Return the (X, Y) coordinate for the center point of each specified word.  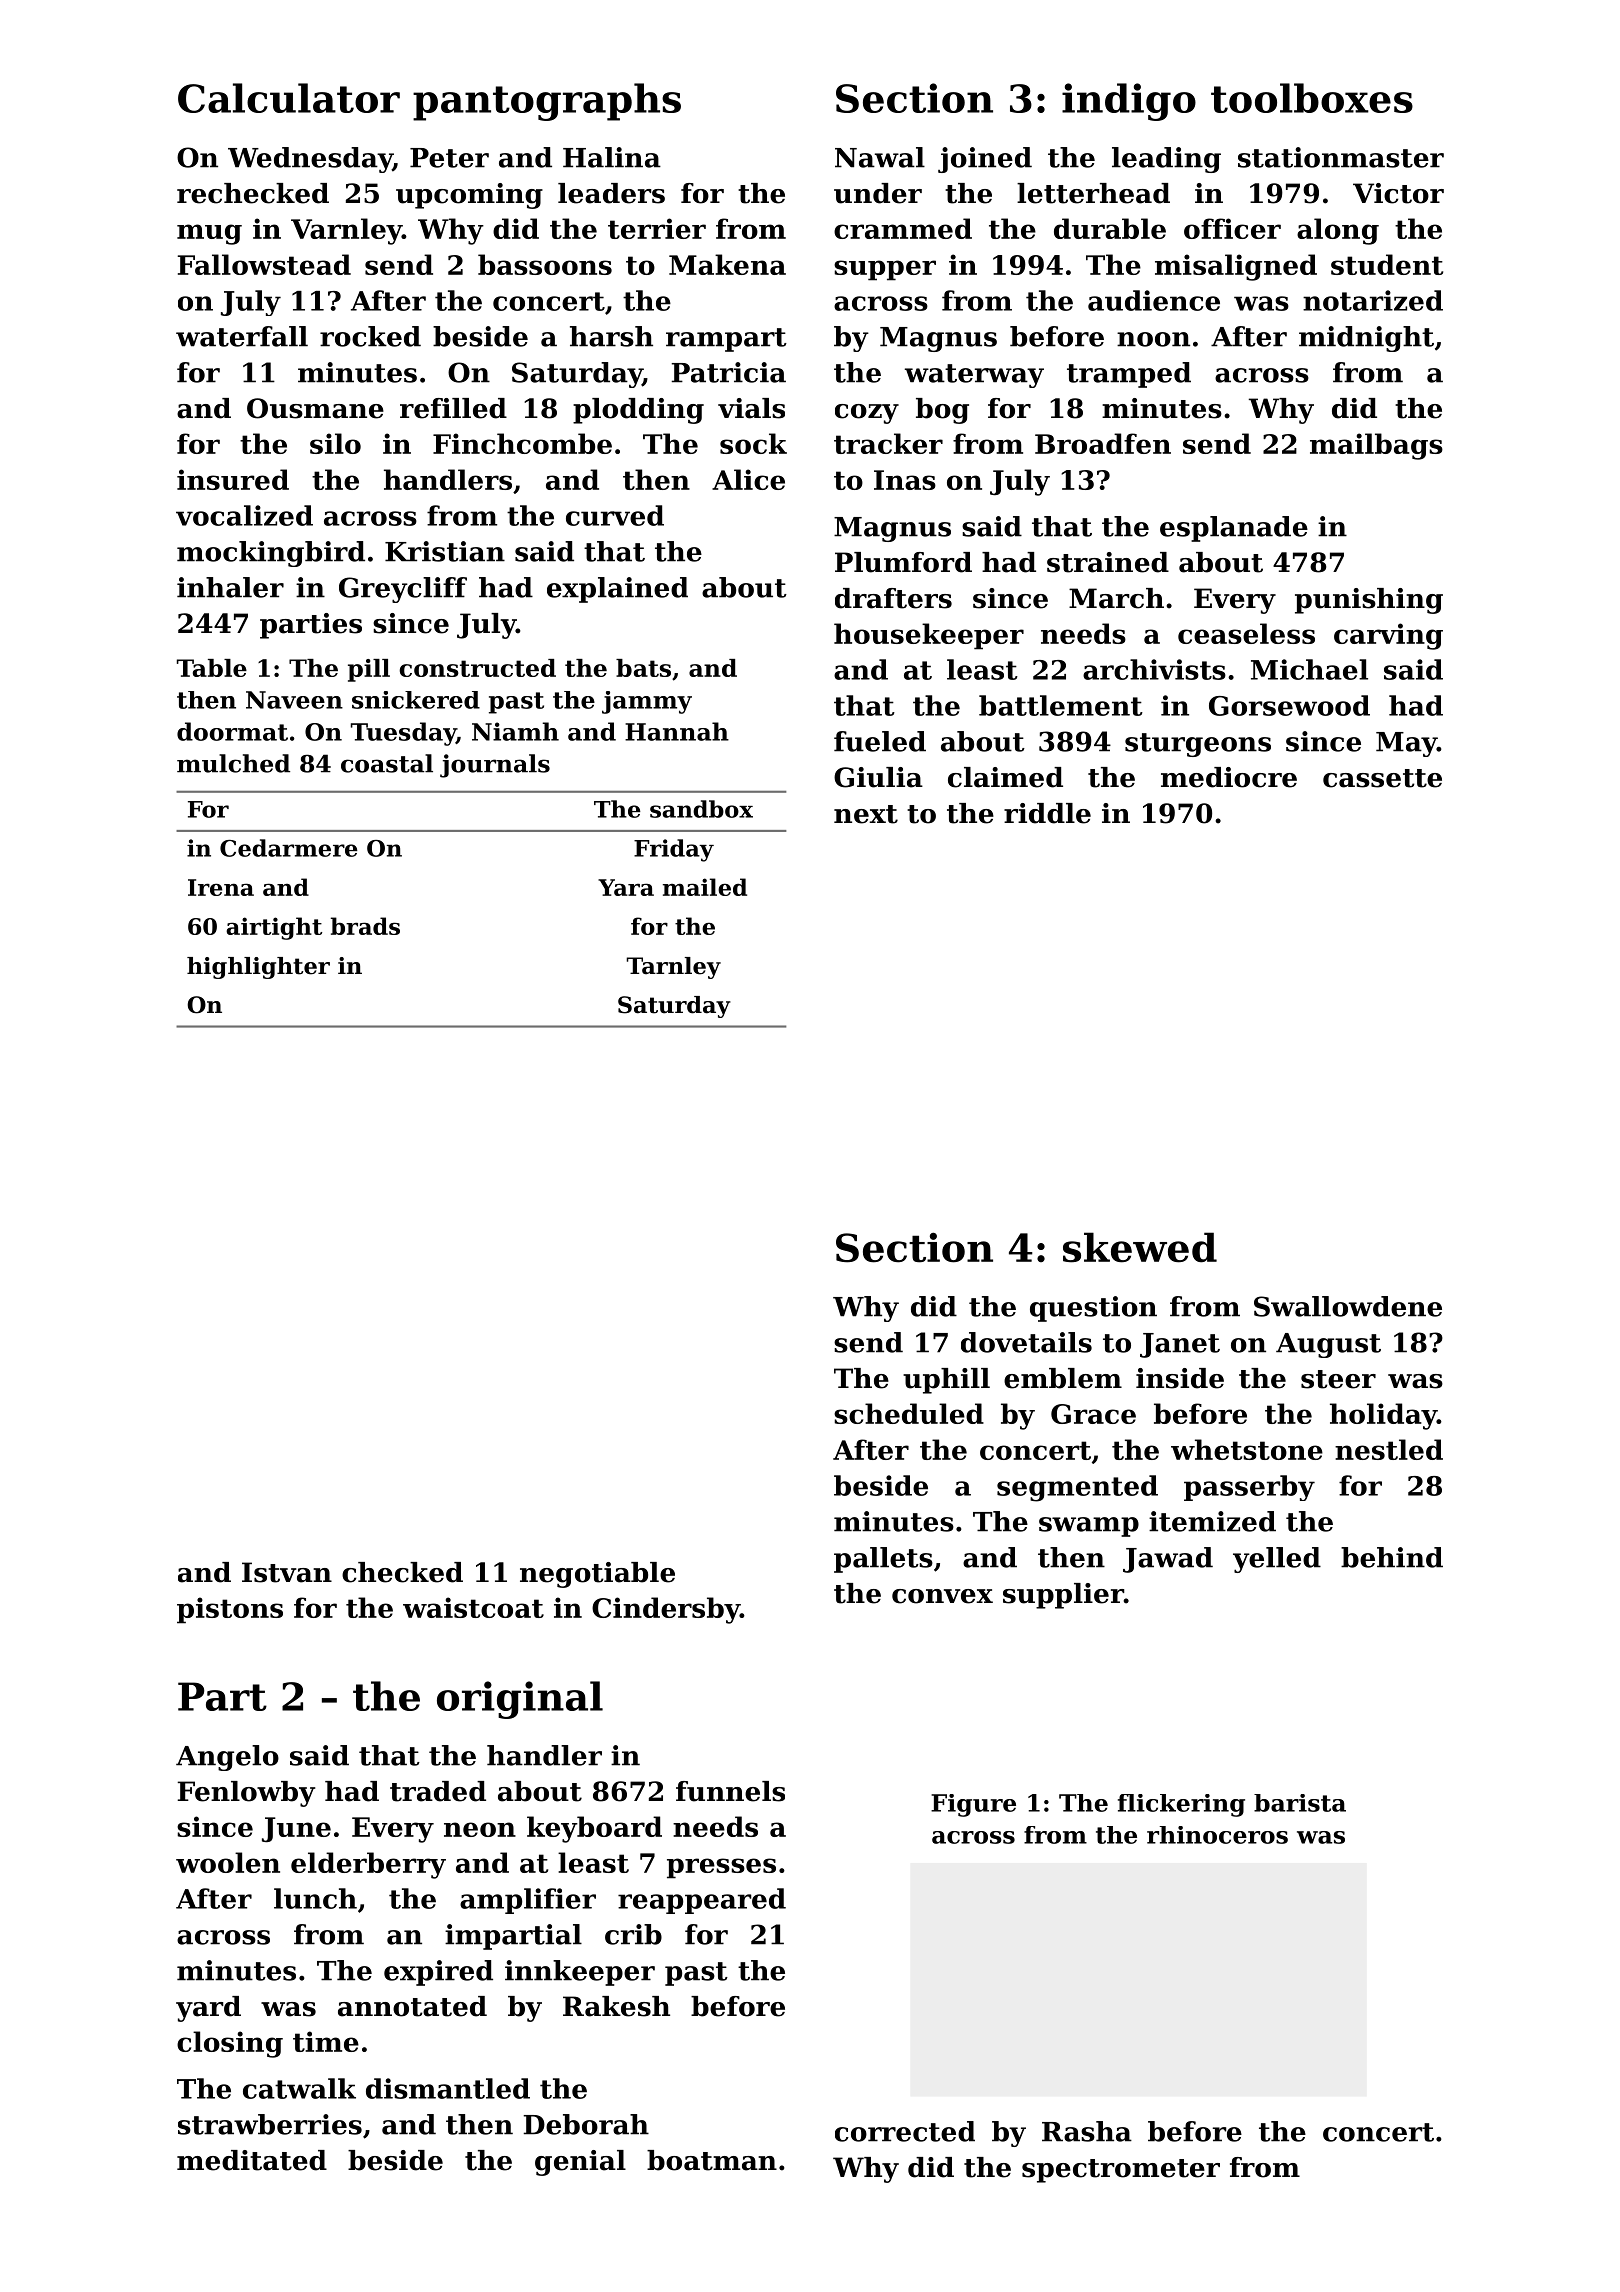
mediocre (1229, 777)
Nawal (880, 157)
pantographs (547, 102)
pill (369, 670)
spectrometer (1121, 2171)
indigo (1129, 102)
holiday (1383, 1416)
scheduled (909, 1413)
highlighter (258, 968)
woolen (228, 1862)
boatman (712, 2160)
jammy (647, 702)
